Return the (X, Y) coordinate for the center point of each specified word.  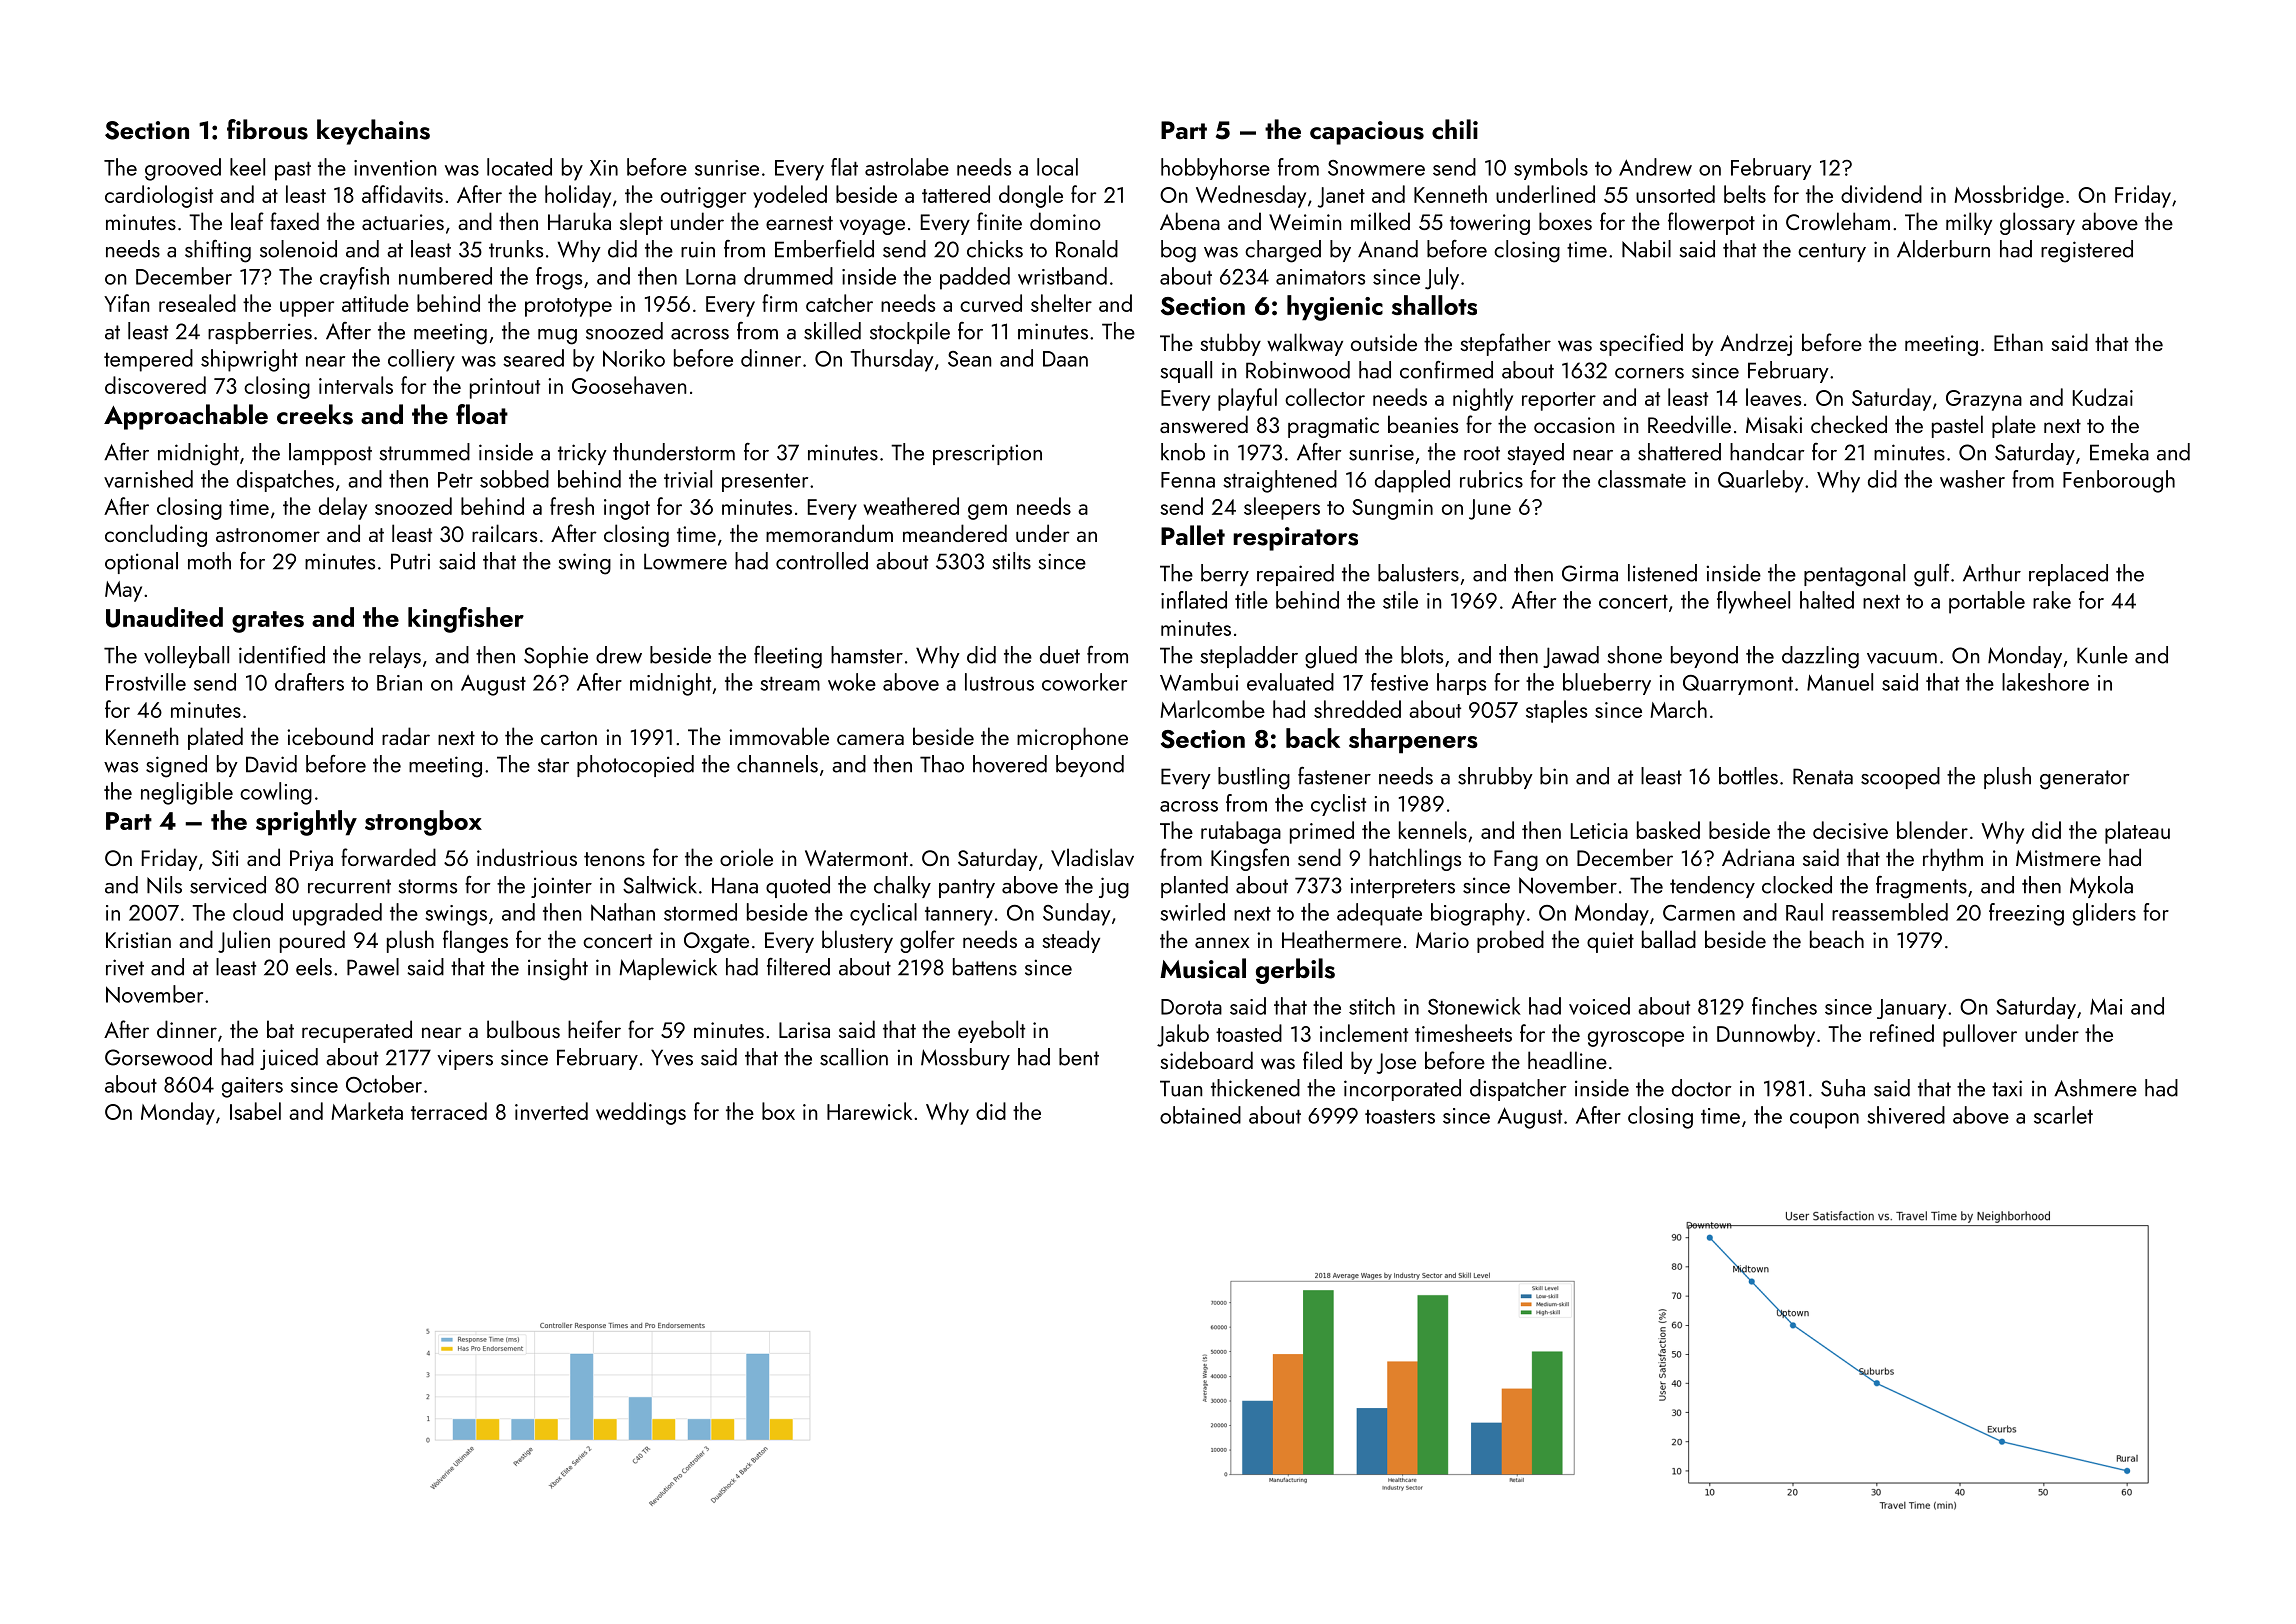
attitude (375, 303)
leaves (1773, 397)
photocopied (635, 766)
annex (1222, 942)
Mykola (2101, 887)
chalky (902, 887)
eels (314, 967)
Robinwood (1298, 370)
